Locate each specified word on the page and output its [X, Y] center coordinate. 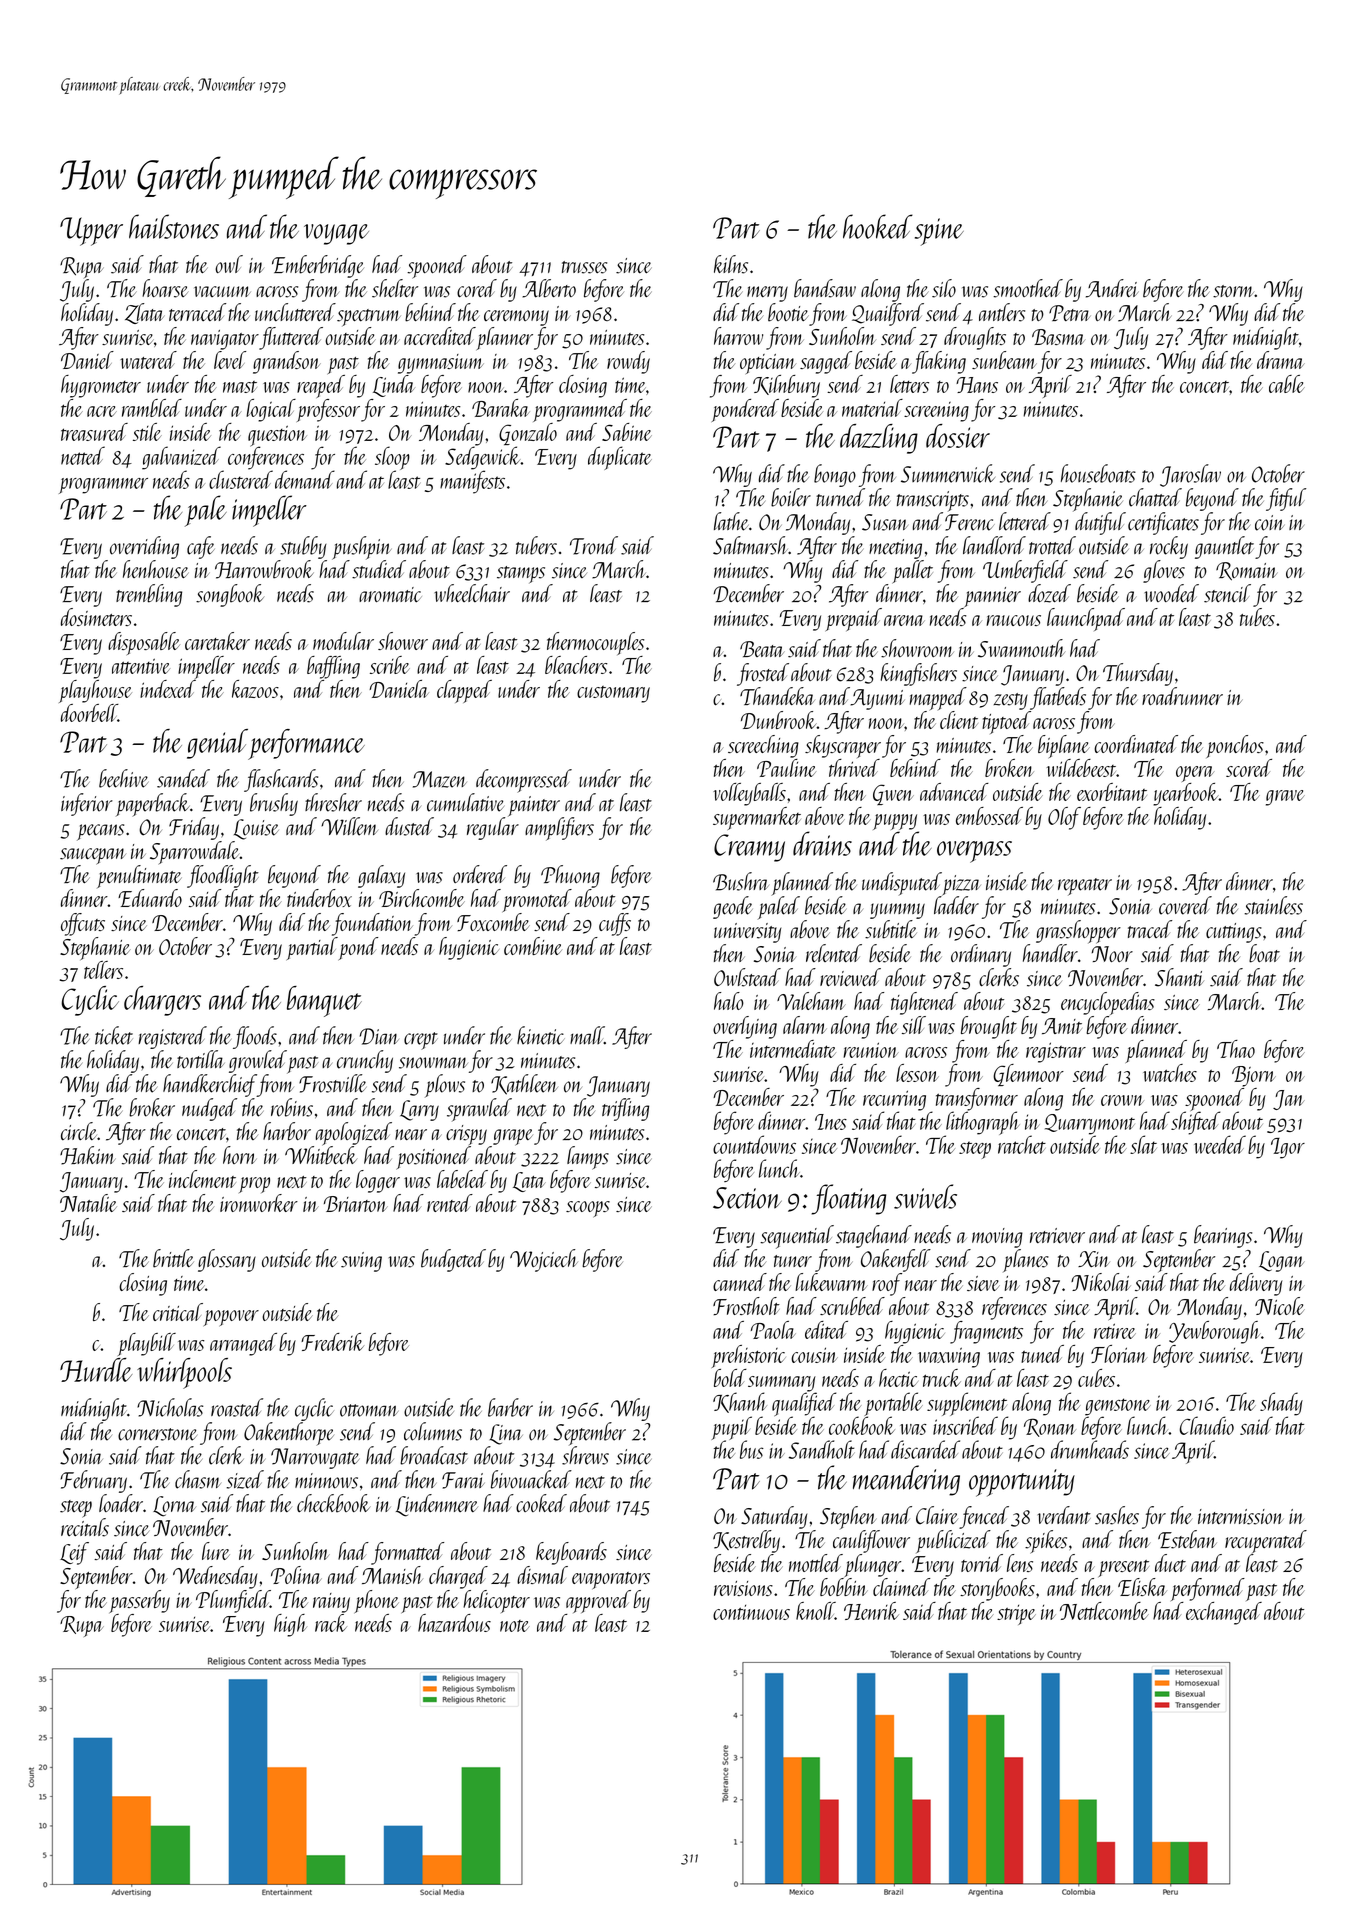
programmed [580, 410]
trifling [625, 1109]
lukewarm [831, 1282]
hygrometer [101, 386]
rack [331, 1623]
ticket [114, 1035]
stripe [1016, 1615]
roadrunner [1182, 696]
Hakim [87, 1155]
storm [1233, 291]
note [514, 1626]
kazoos [255, 689]
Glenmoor [1028, 1075]
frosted [763, 674]
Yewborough [1215, 1332]
